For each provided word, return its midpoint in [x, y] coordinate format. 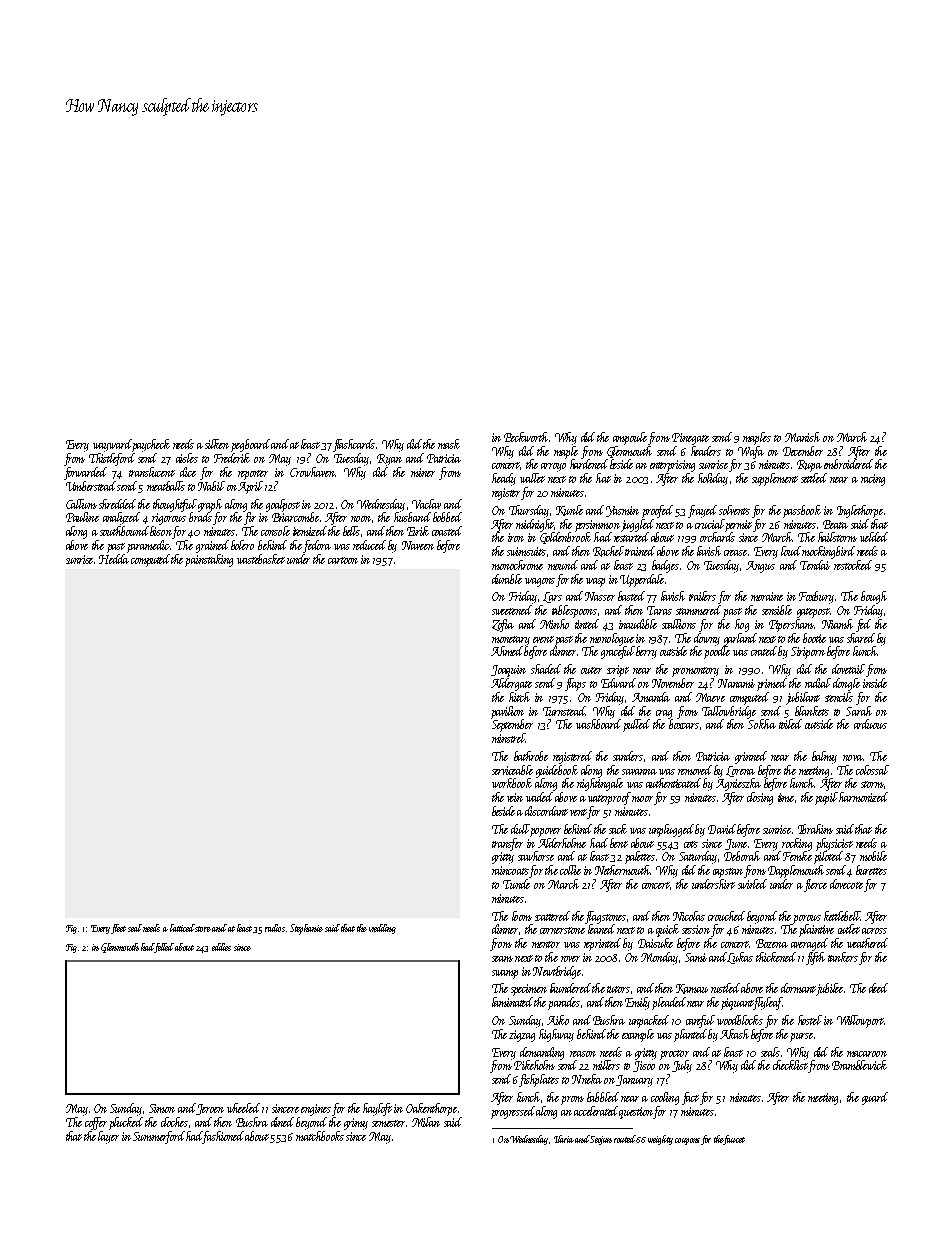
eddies [221, 947]
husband [412, 517]
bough [874, 597]
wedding [382, 929]
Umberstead [91, 486]
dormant [798, 988]
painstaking [209, 560]
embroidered [848, 464]
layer [108, 1137]
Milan [426, 1122]
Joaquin [508, 671]
